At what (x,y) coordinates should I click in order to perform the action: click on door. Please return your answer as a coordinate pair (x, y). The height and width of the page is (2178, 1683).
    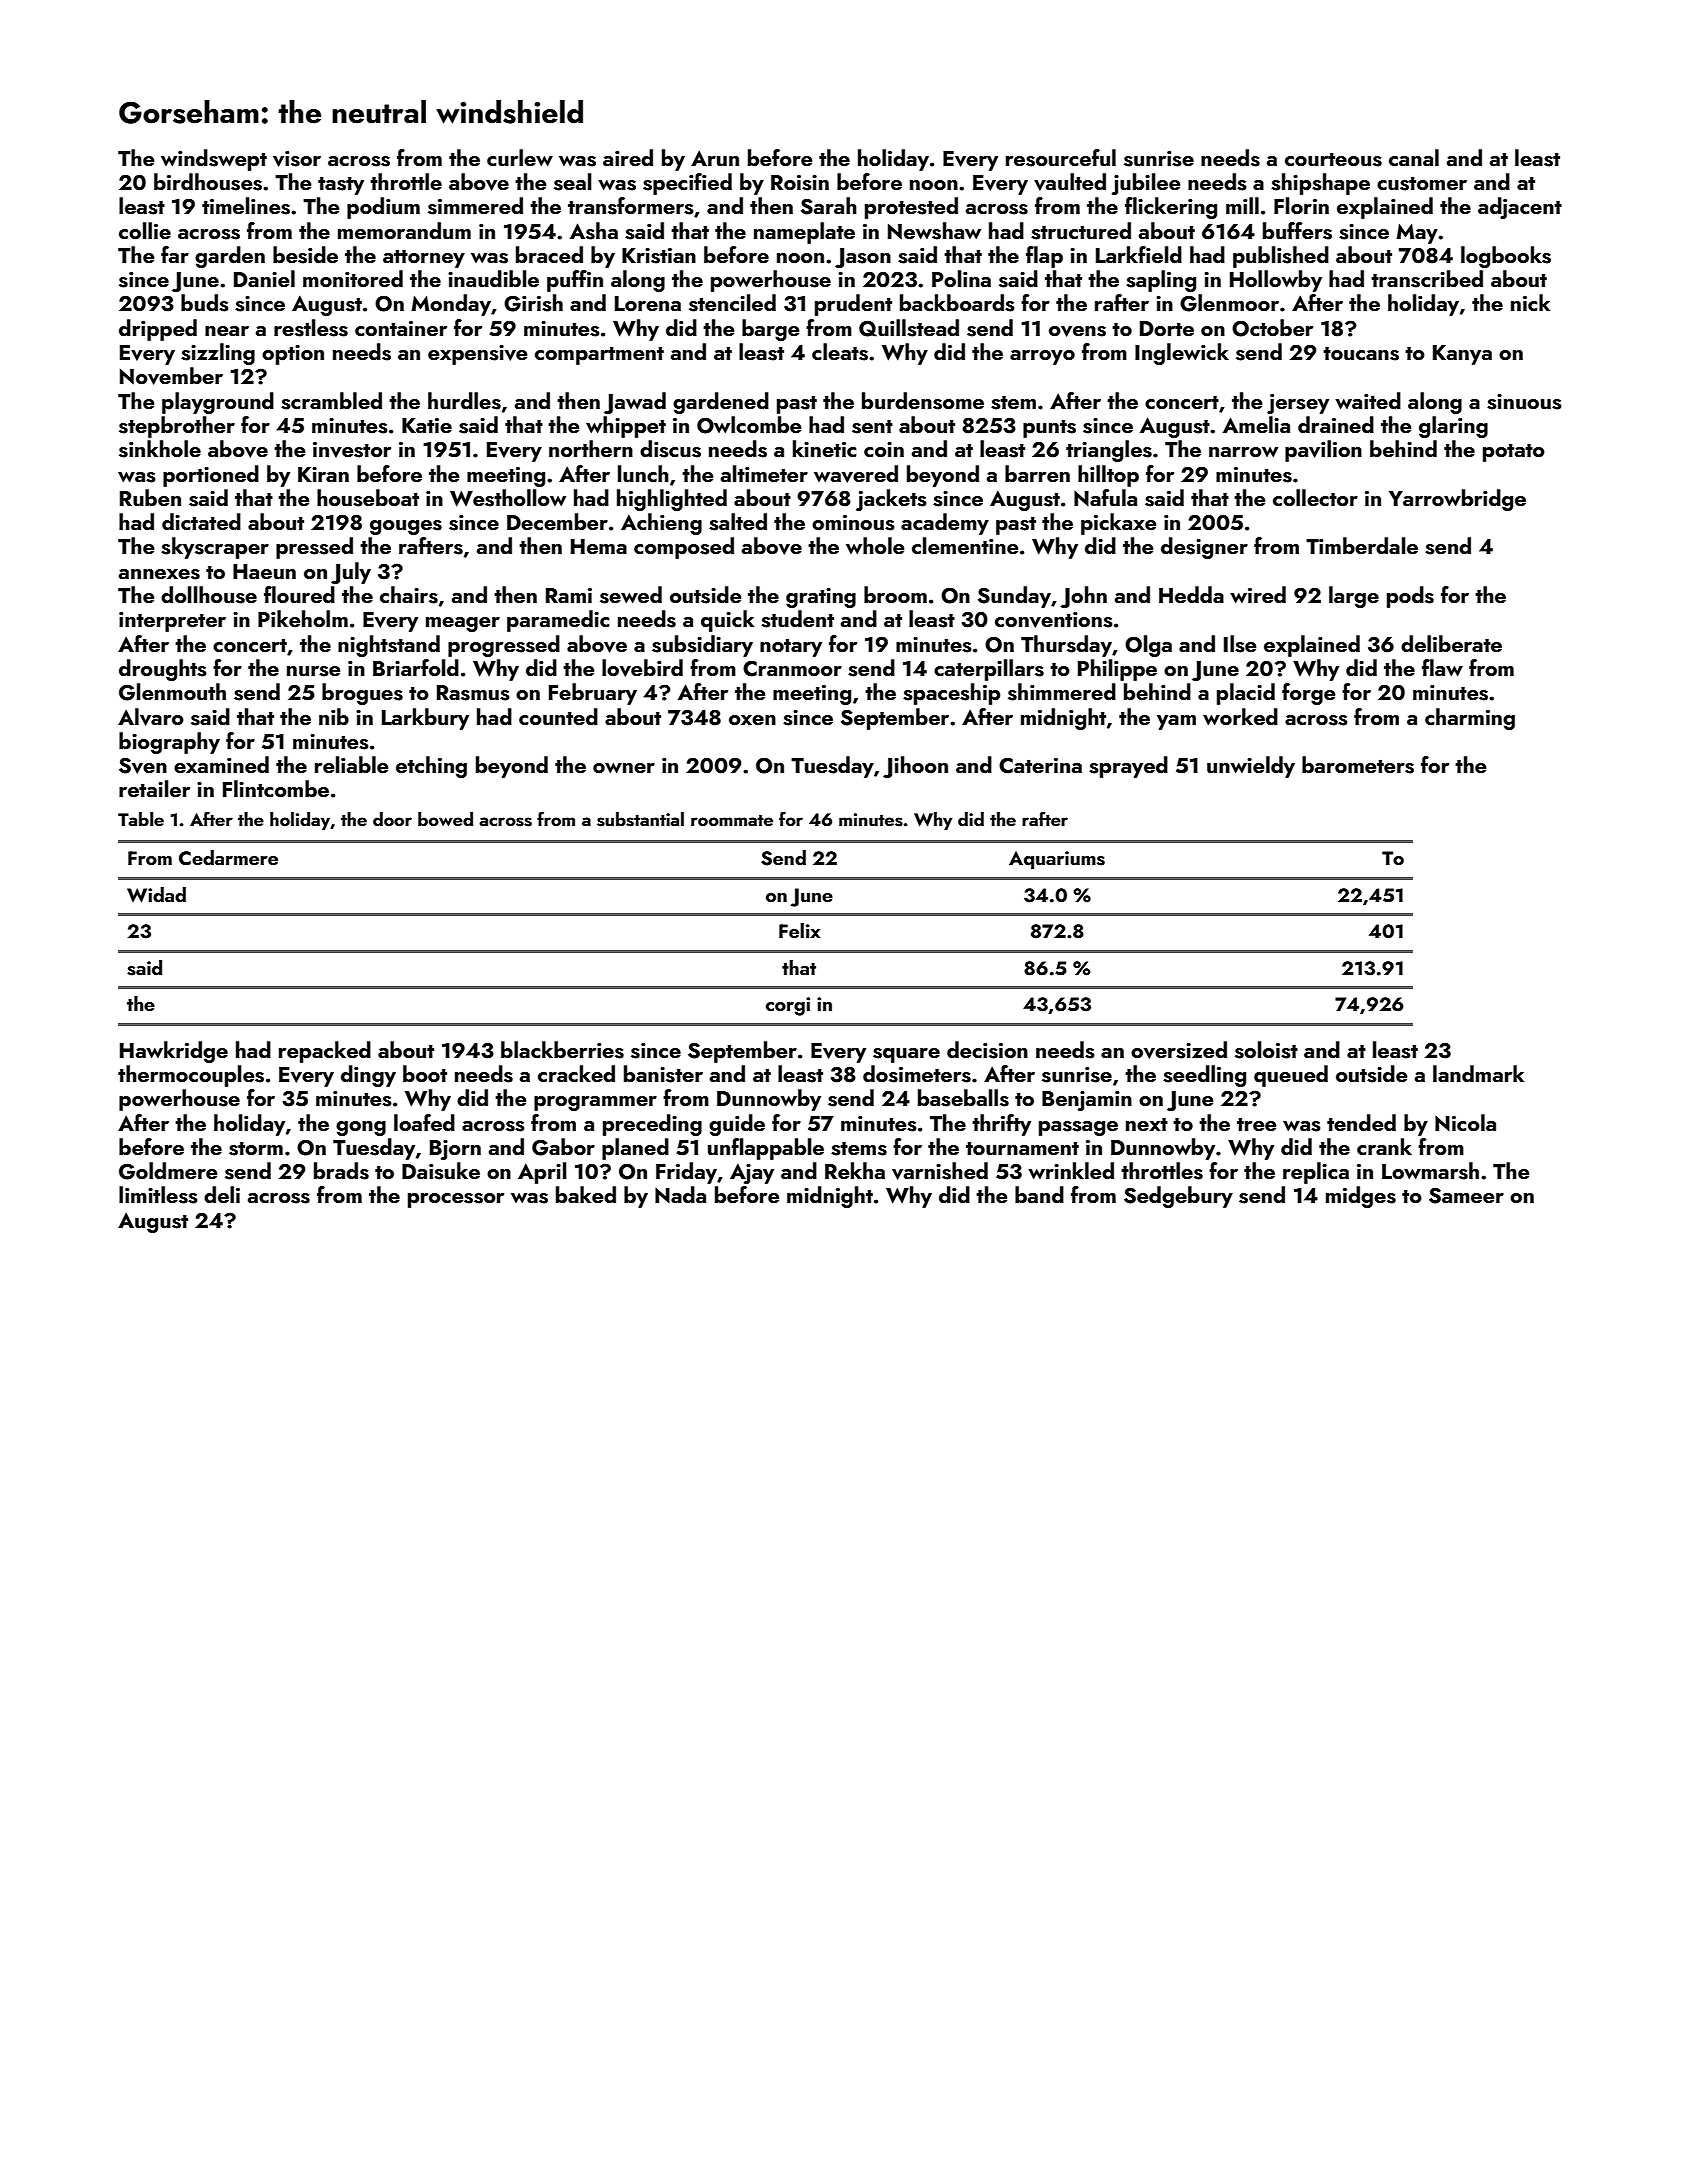
    Looking at the image, I should click on (392, 819).
